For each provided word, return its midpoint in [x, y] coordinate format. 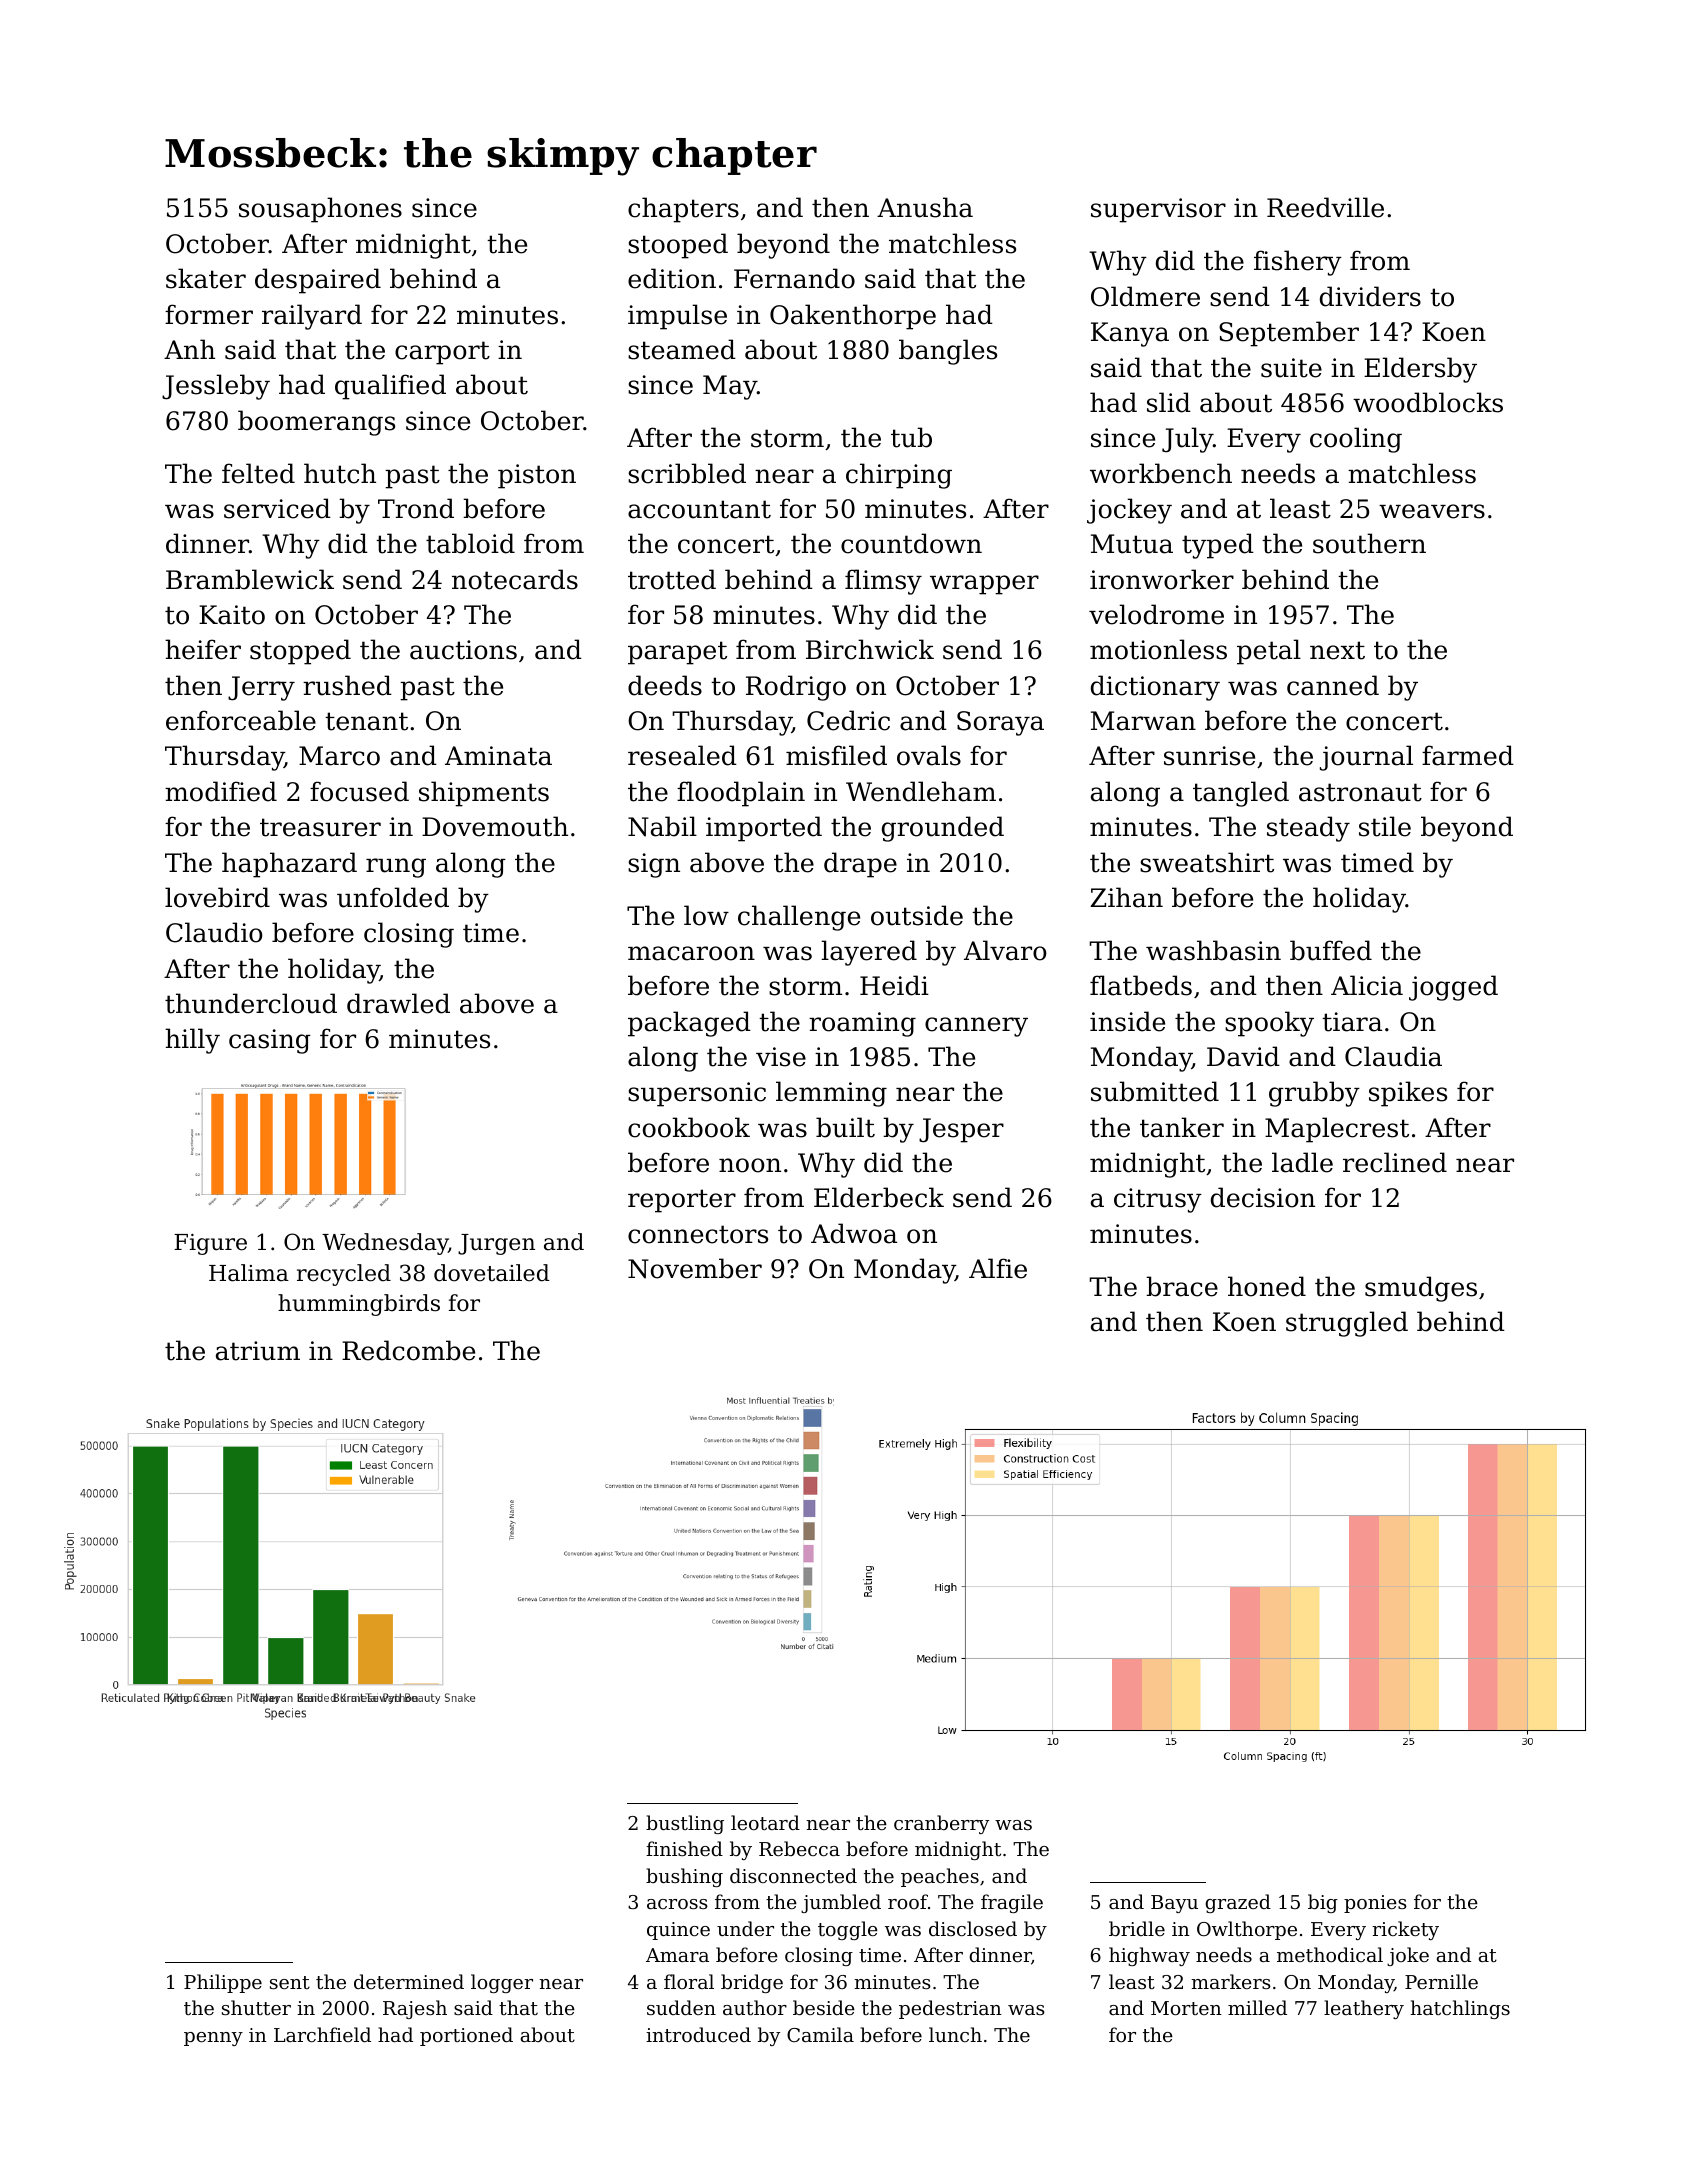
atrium [258, 1351]
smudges [1421, 1289]
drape [860, 865]
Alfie [998, 1268]
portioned [466, 2036]
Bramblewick [250, 579]
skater [206, 278]
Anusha [925, 207]
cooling [1356, 440]
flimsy [883, 582]
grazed [1238, 1903]
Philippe [223, 1983]
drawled [398, 1003]
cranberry [941, 1824]
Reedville [1325, 207]
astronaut [1360, 792]
